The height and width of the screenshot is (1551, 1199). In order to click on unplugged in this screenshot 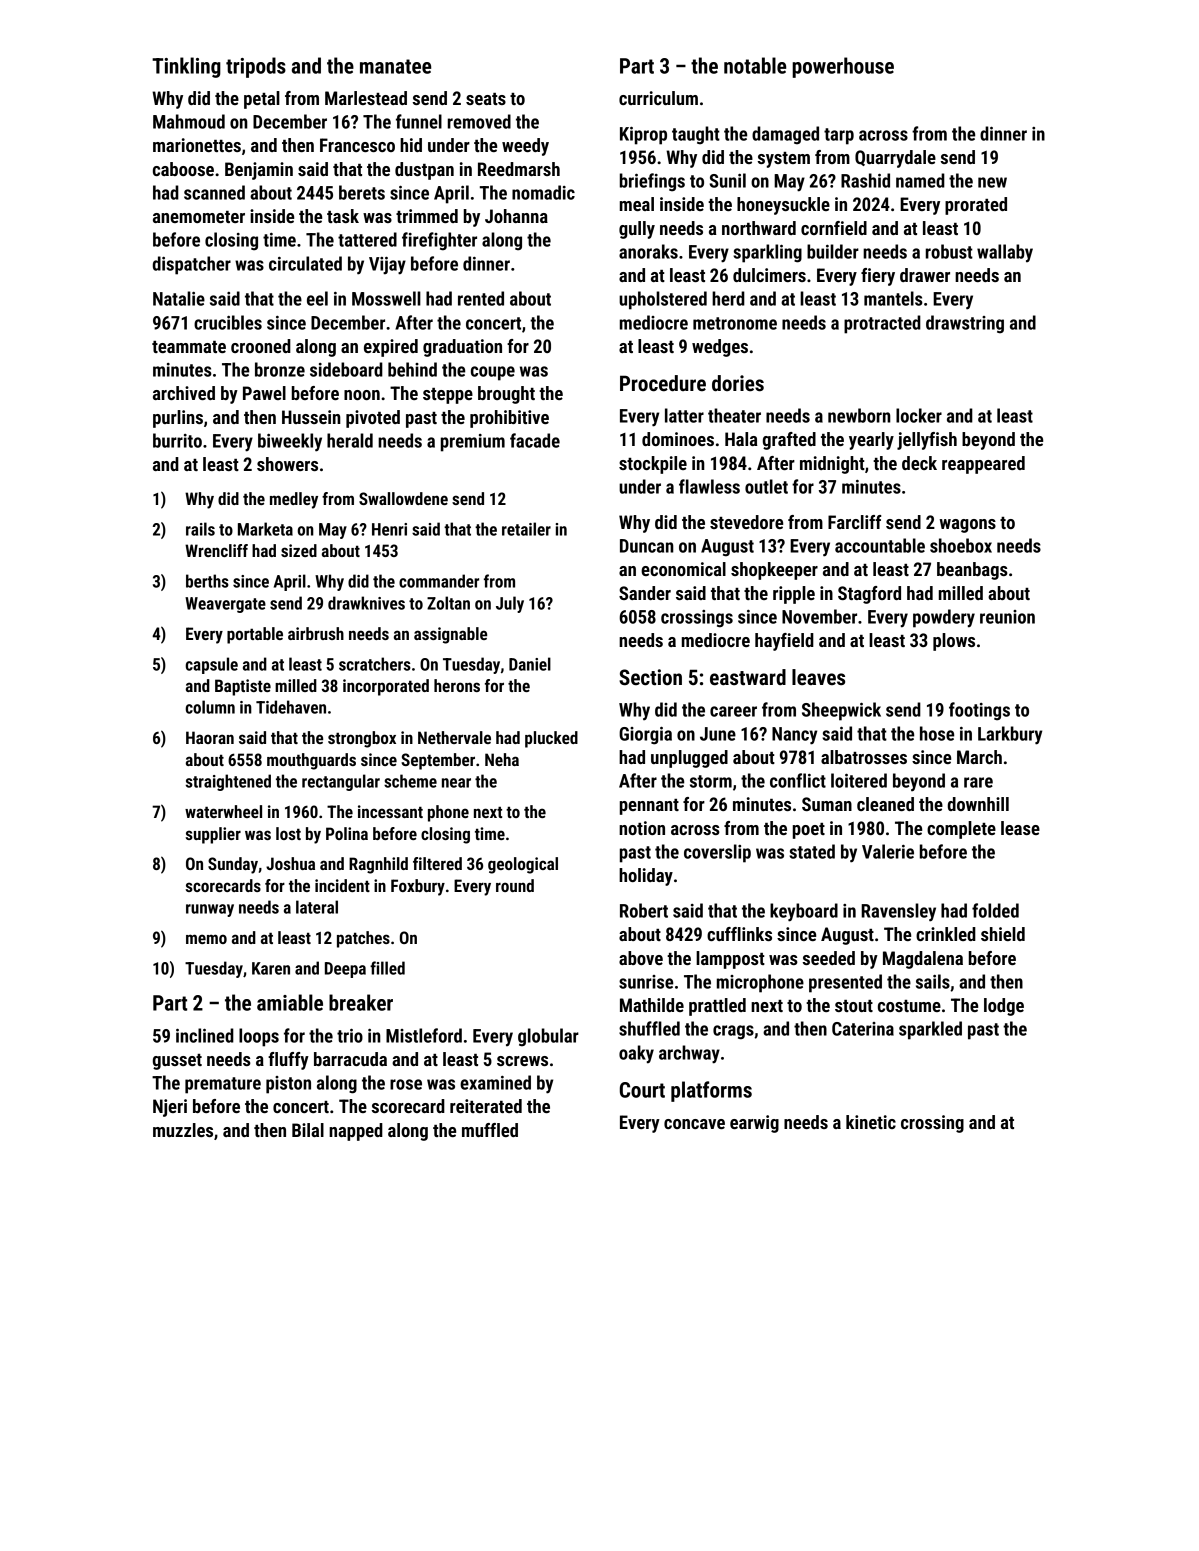, I will do `click(689, 759)`.
